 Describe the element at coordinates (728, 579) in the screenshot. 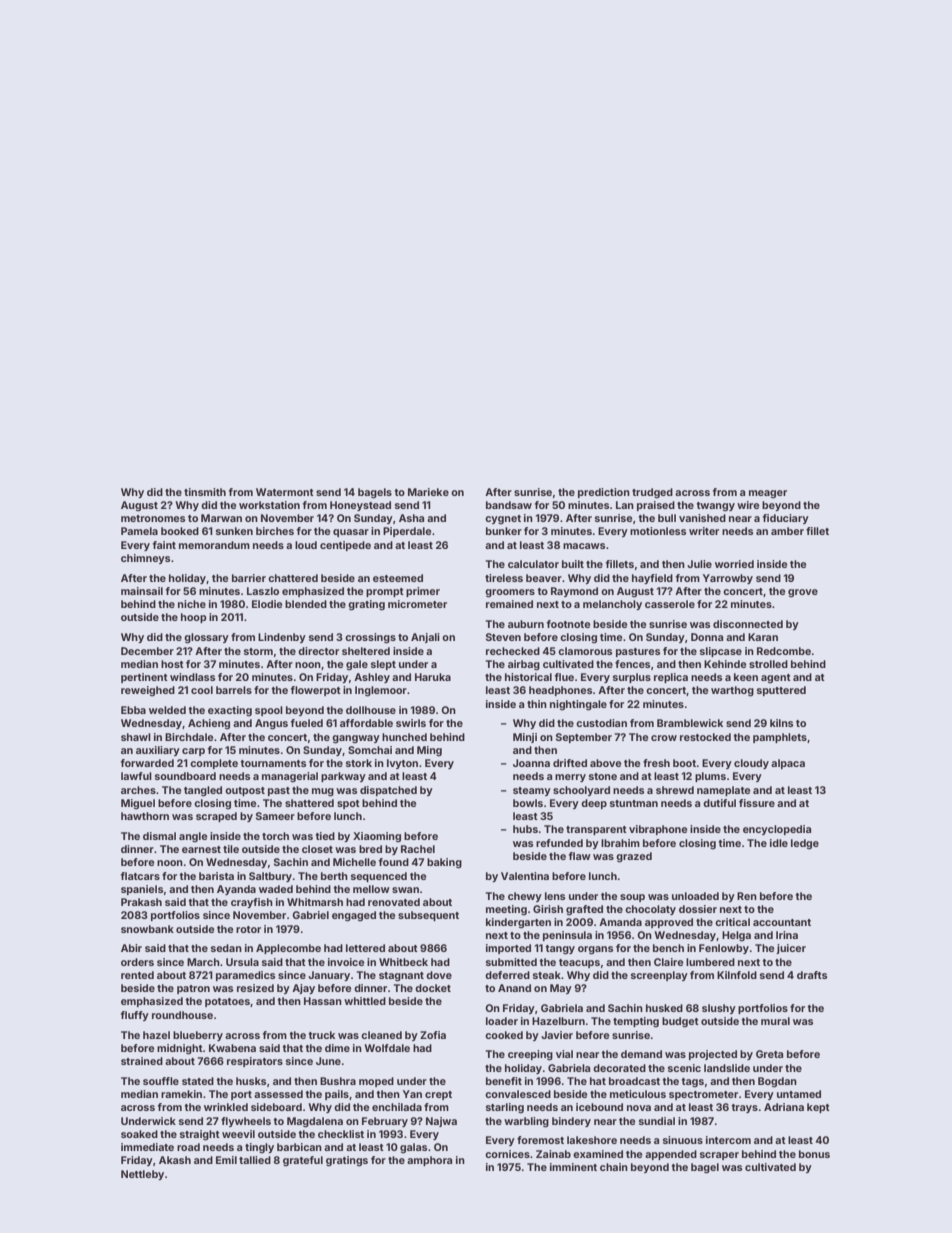

I see `Yarrowby` at that location.
